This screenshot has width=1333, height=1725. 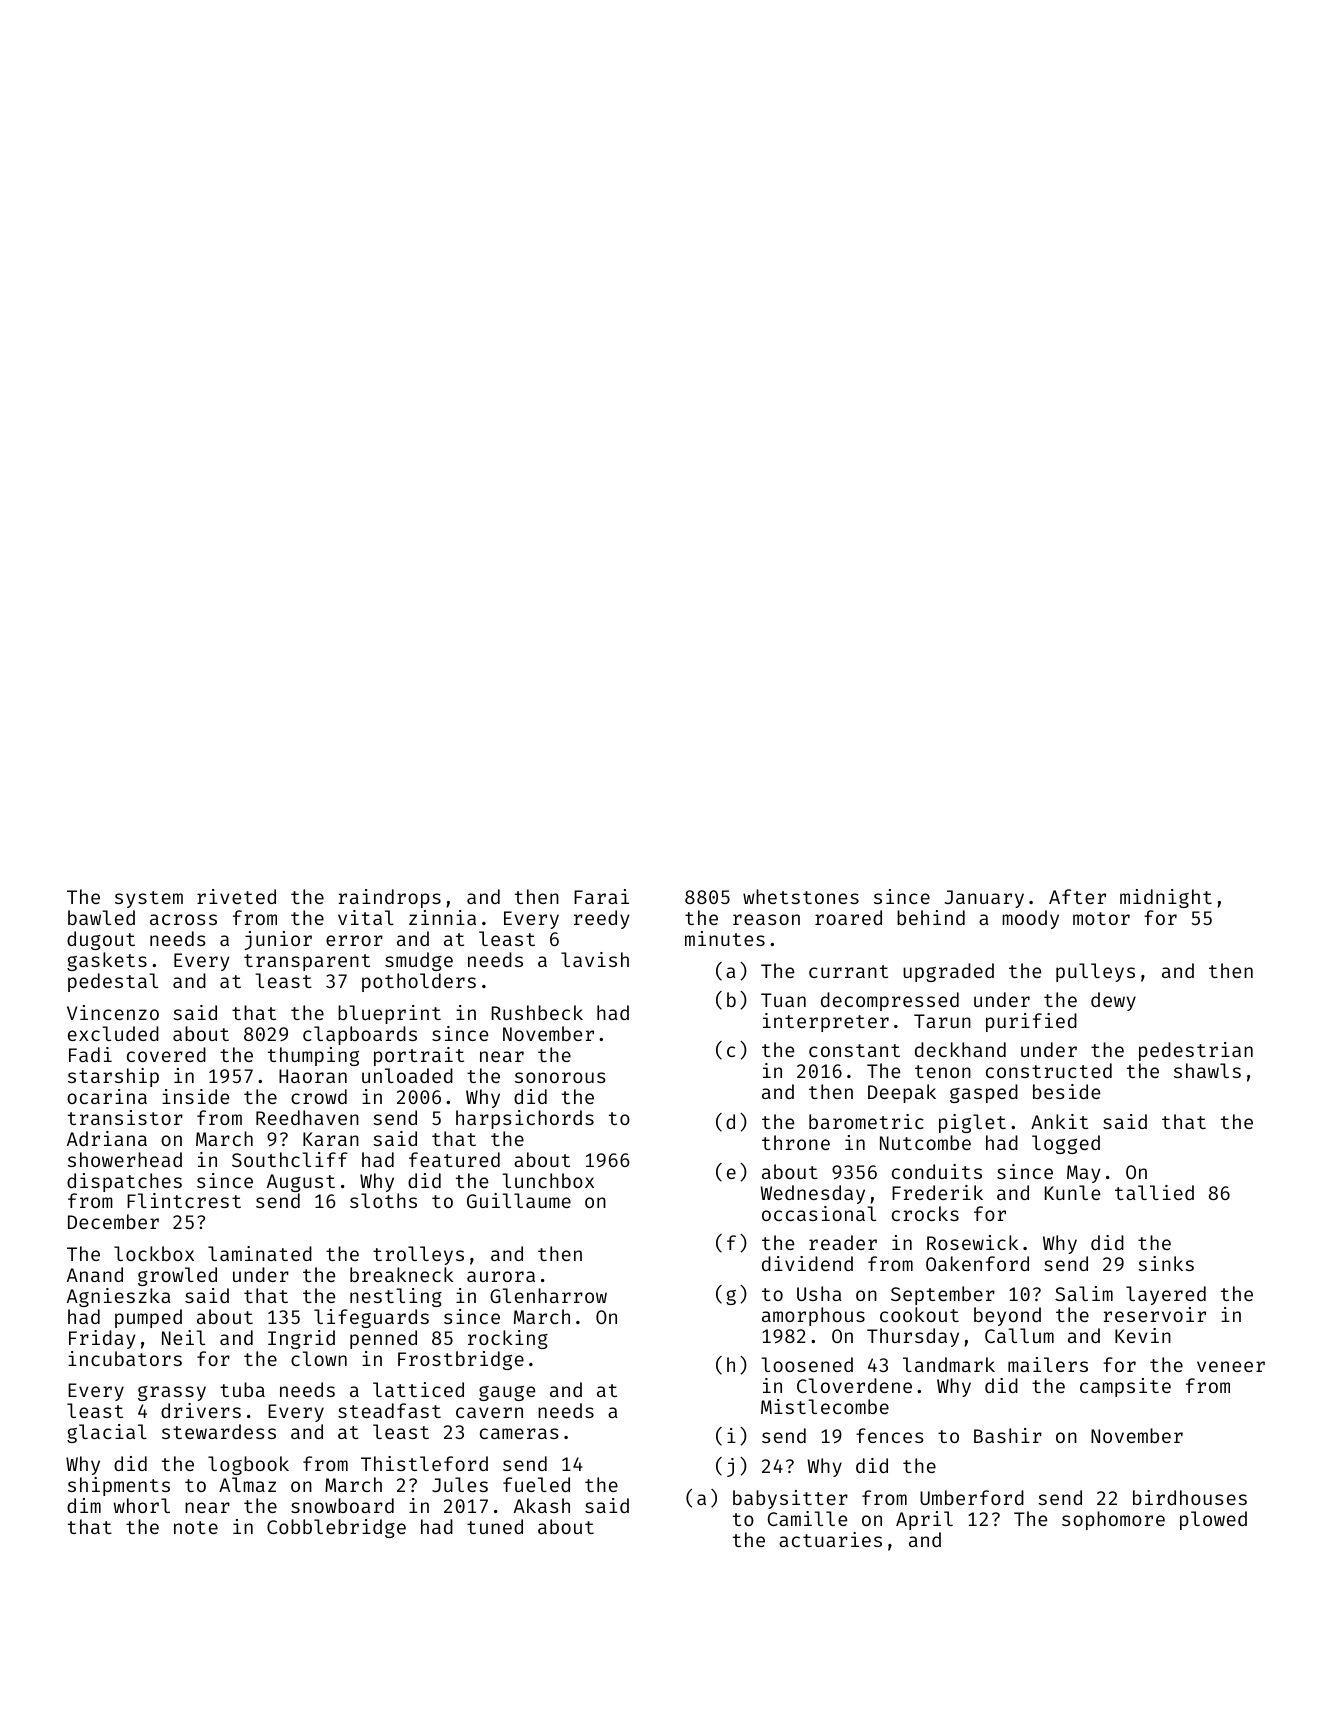 What do you see at coordinates (601, 896) in the screenshot?
I see `Farai` at bounding box center [601, 896].
